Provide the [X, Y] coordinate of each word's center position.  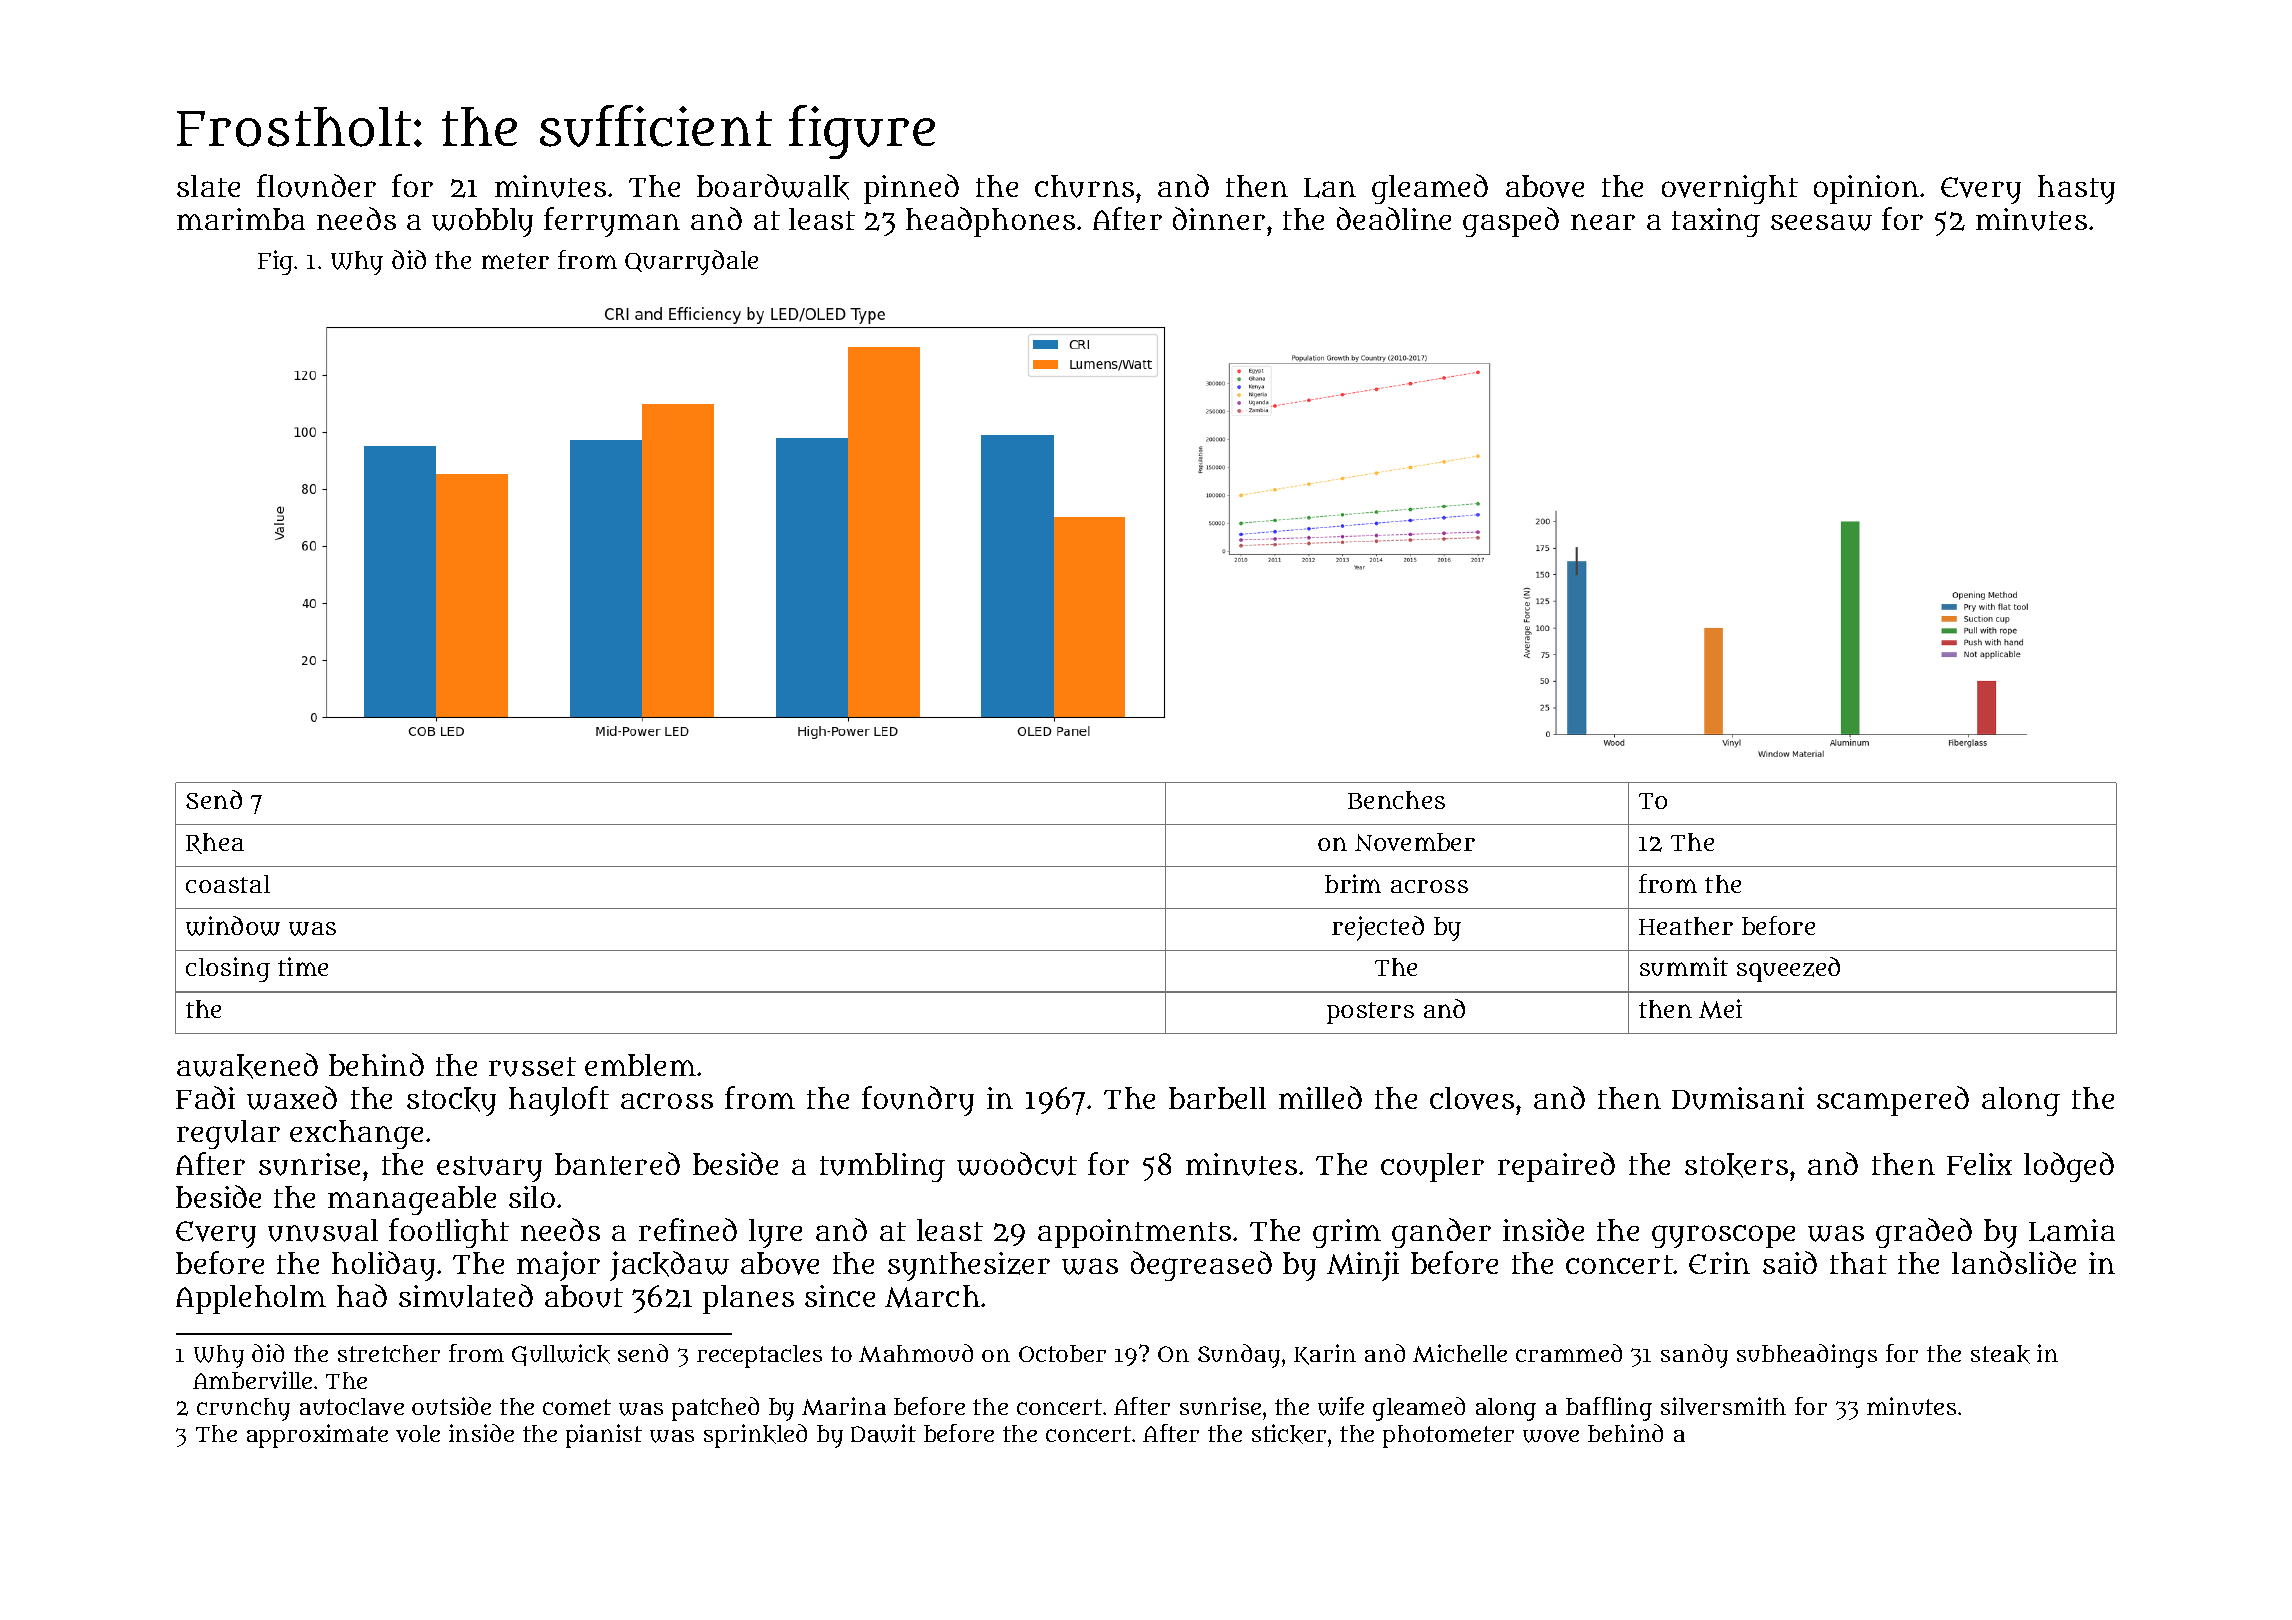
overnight [1730, 189]
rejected [1378, 928]
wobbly [482, 222]
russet [532, 1067]
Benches [1396, 800]
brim [1353, 883]
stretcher [389, 1353]
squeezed [1788, 969]
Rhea [215, 843]
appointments [1134, 1233]
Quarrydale [691, 262]
